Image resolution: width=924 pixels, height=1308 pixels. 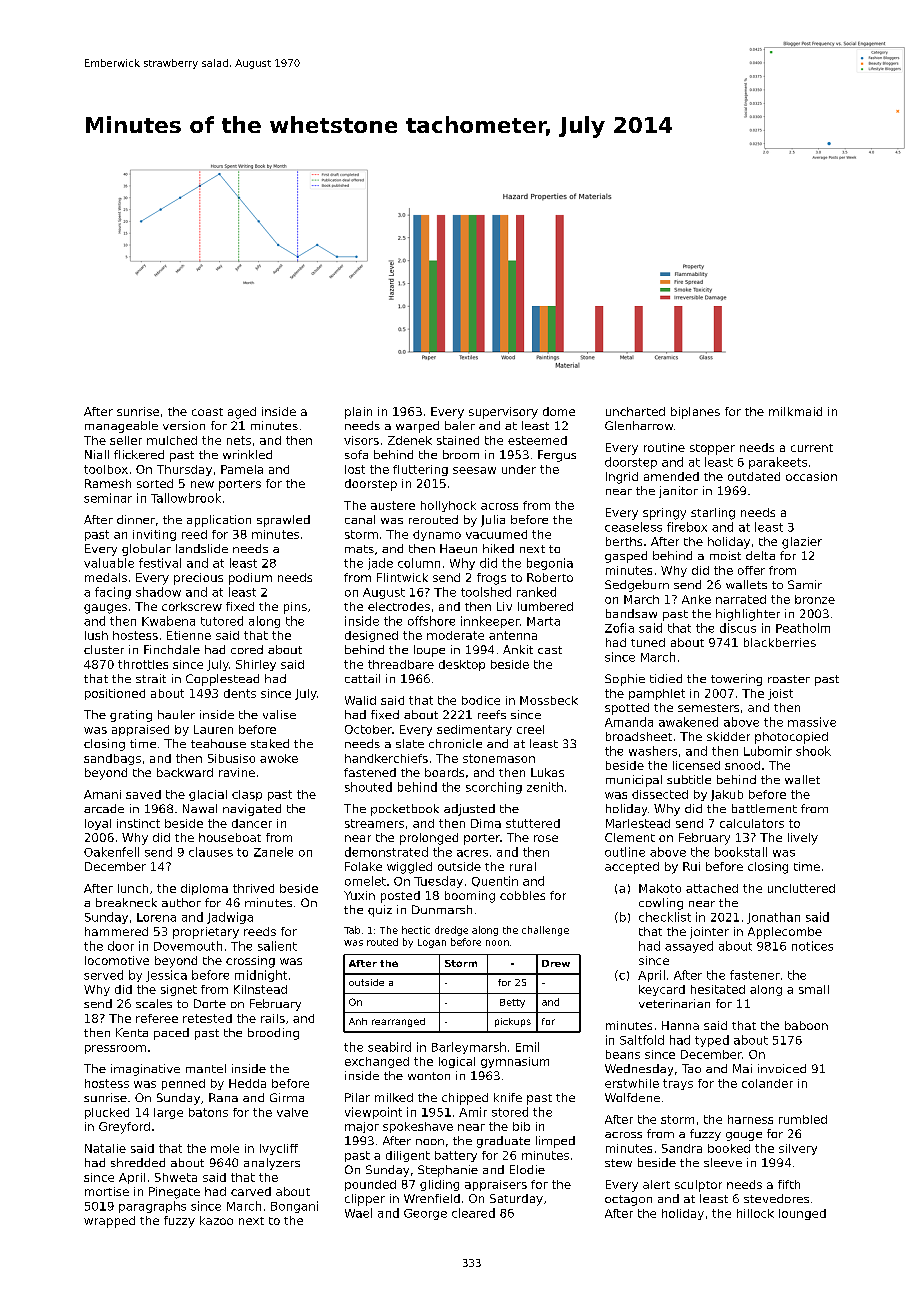 What do you see at coordinates (812, 946) in the page?
I see `notices` at bounding box center [812, 946].
